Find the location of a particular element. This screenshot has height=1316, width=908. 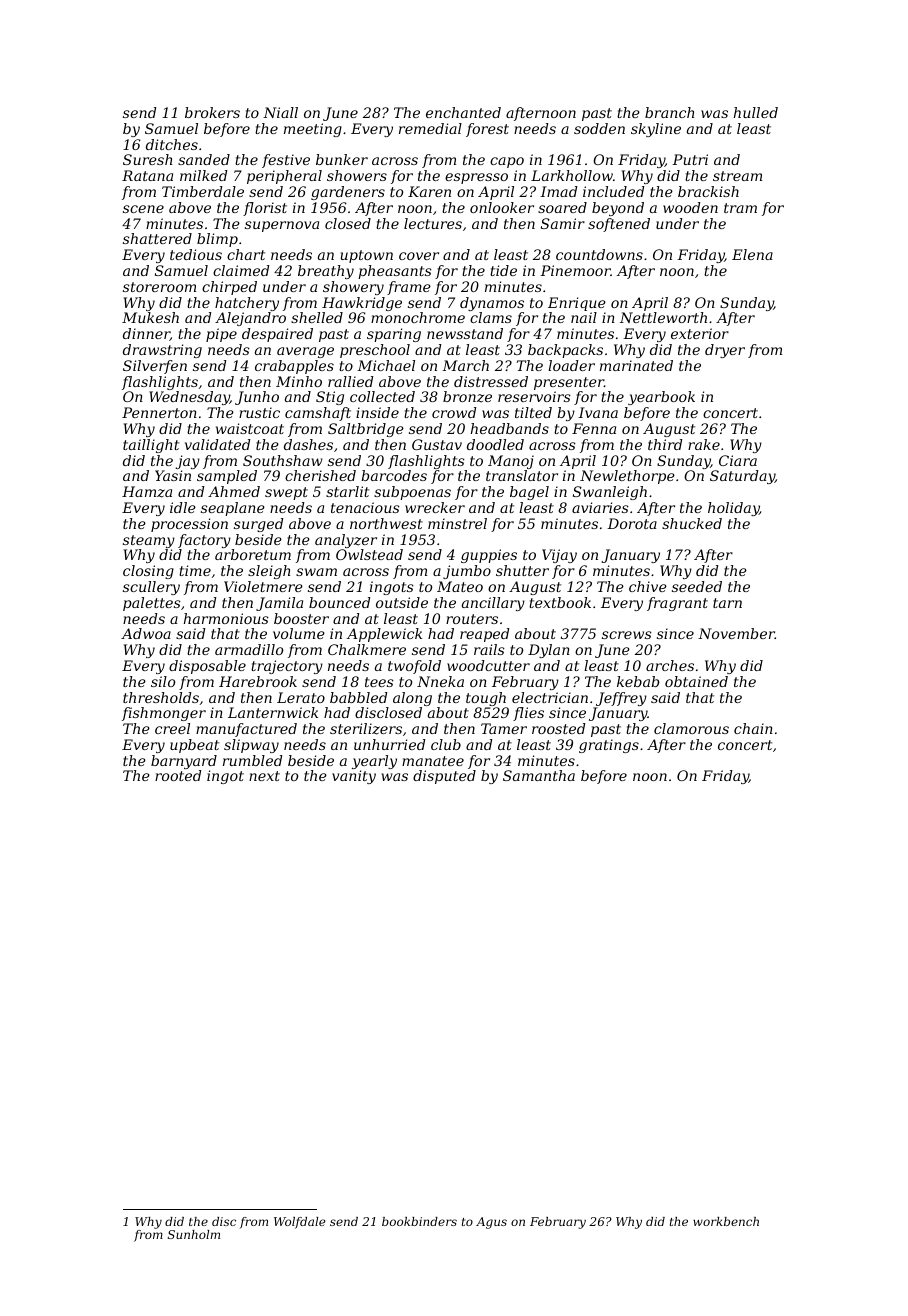

bookbinders is located at coordinates (419, 1221).
